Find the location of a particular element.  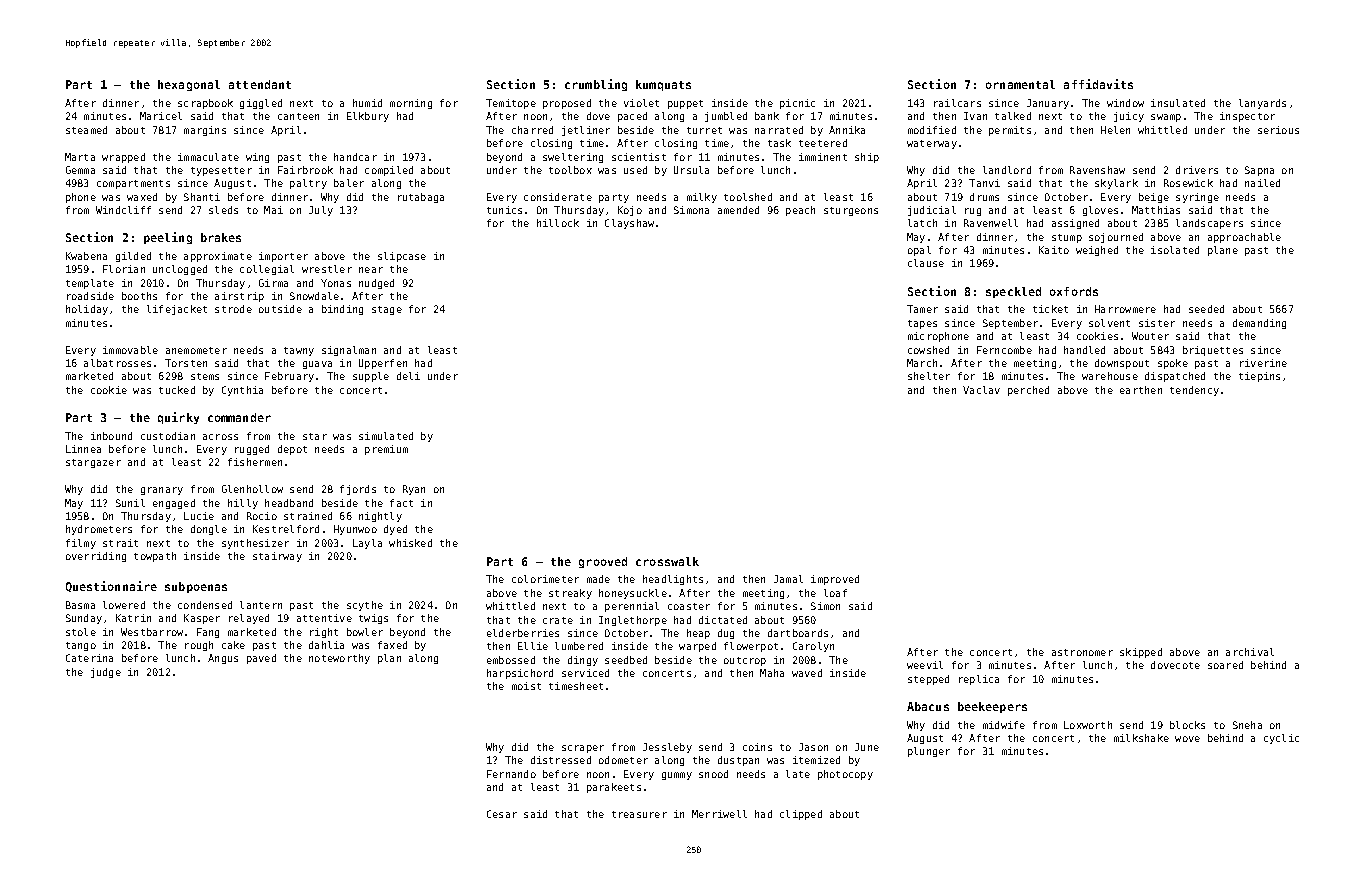

hexagonal is located at coordinates (189, 85).
